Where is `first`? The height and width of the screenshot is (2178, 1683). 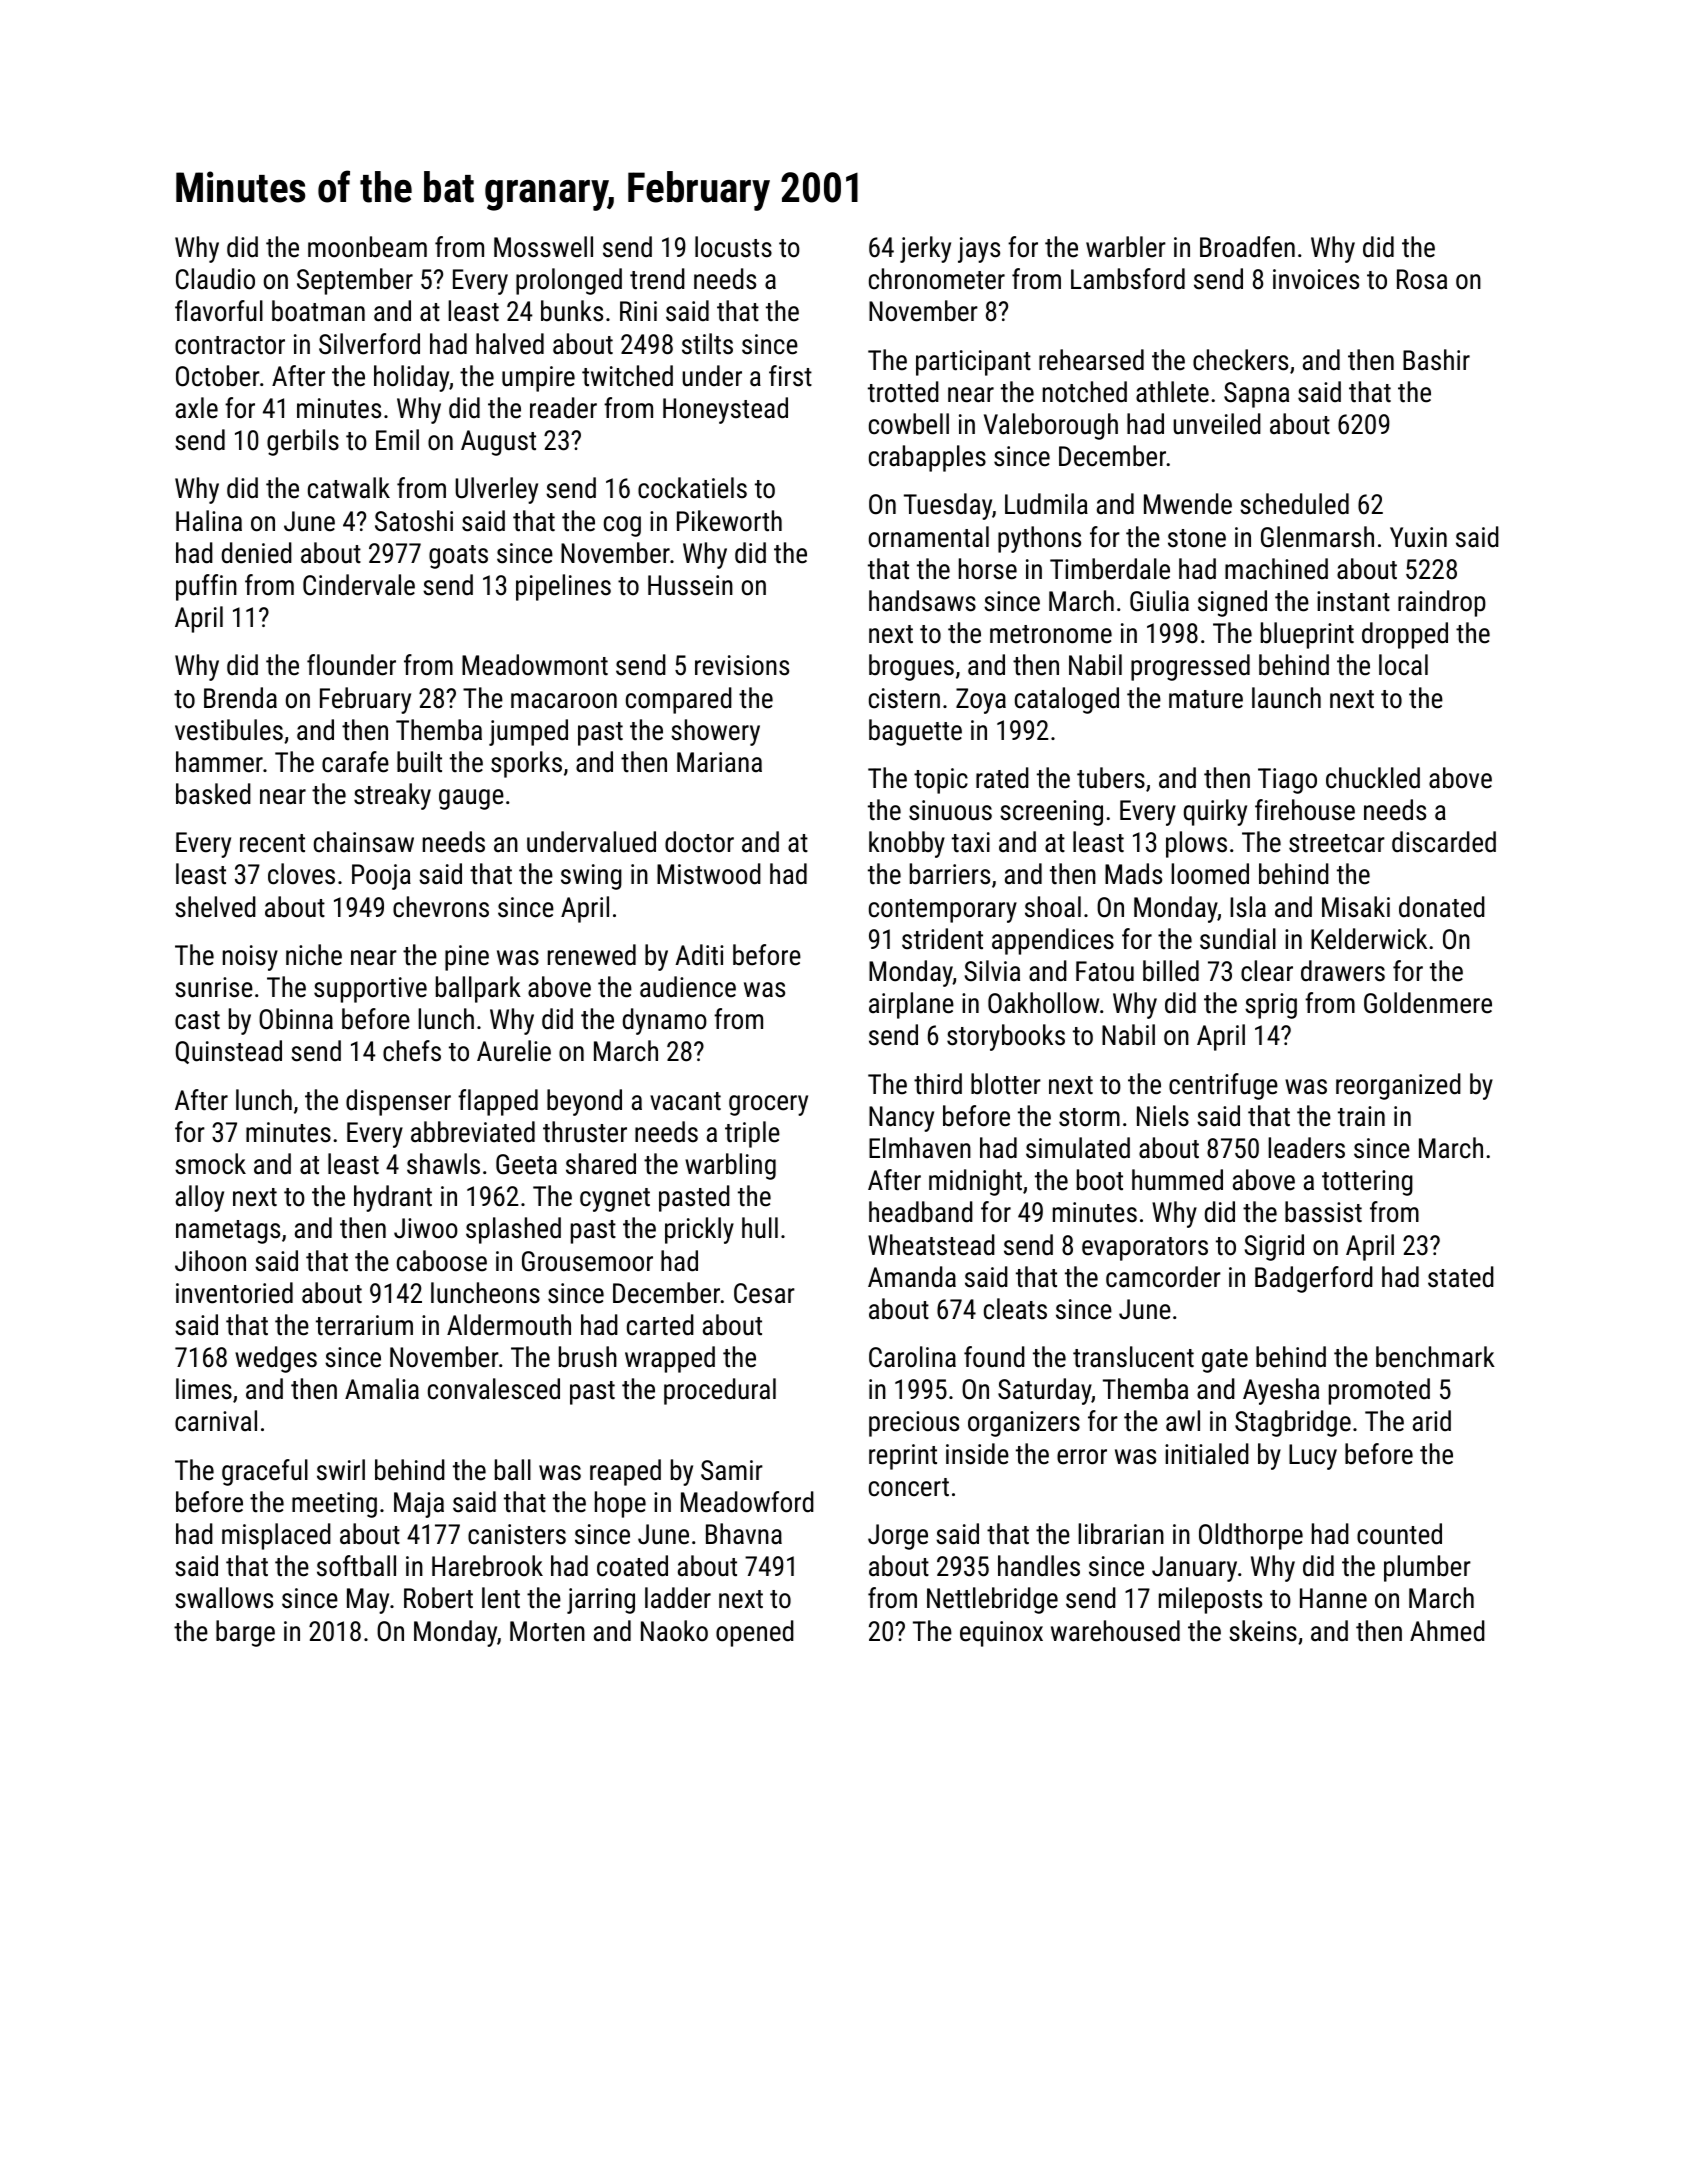
first is located at coordinates (790, 376).
